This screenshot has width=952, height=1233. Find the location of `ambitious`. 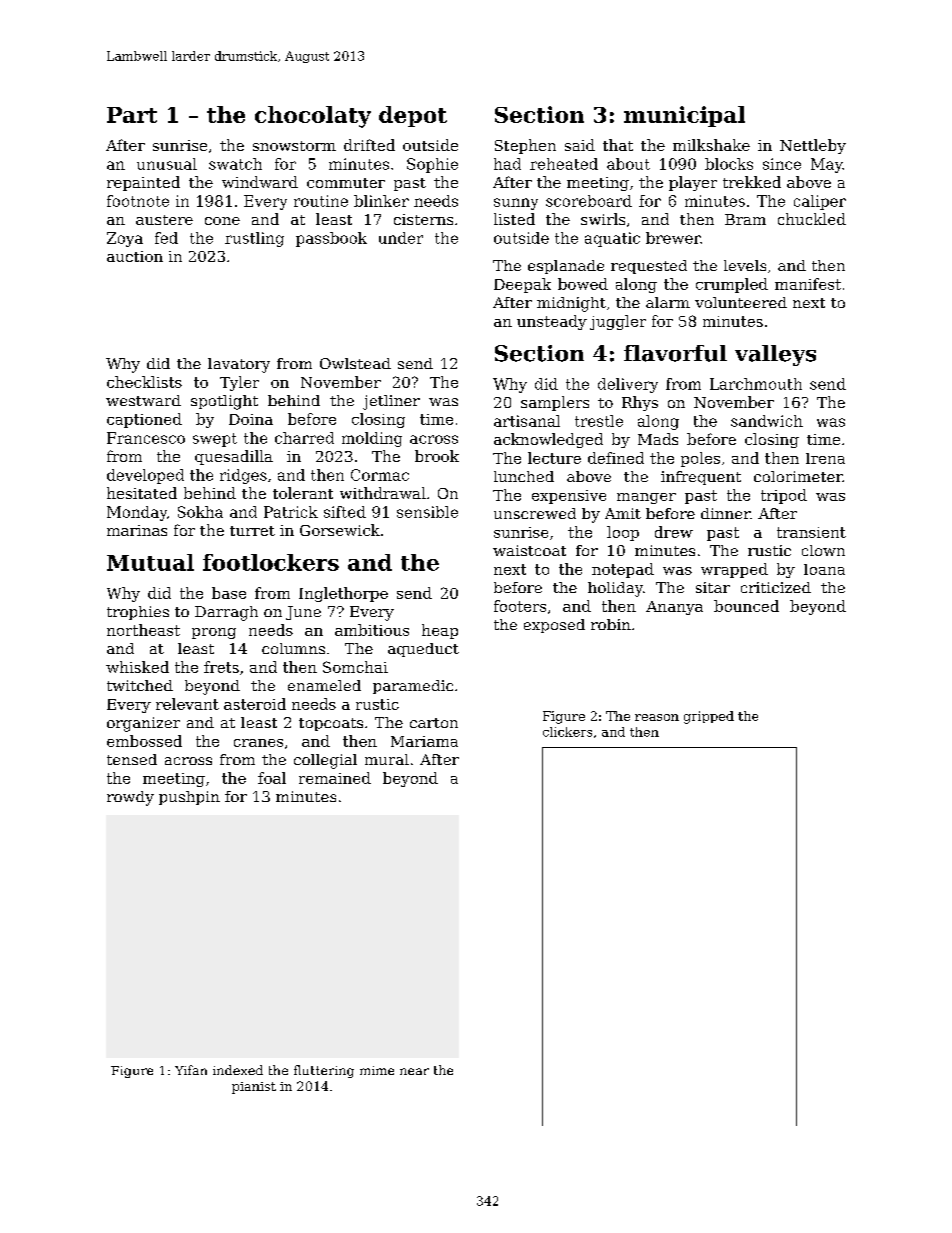

ambitious is located at coordinates (372, 630).
